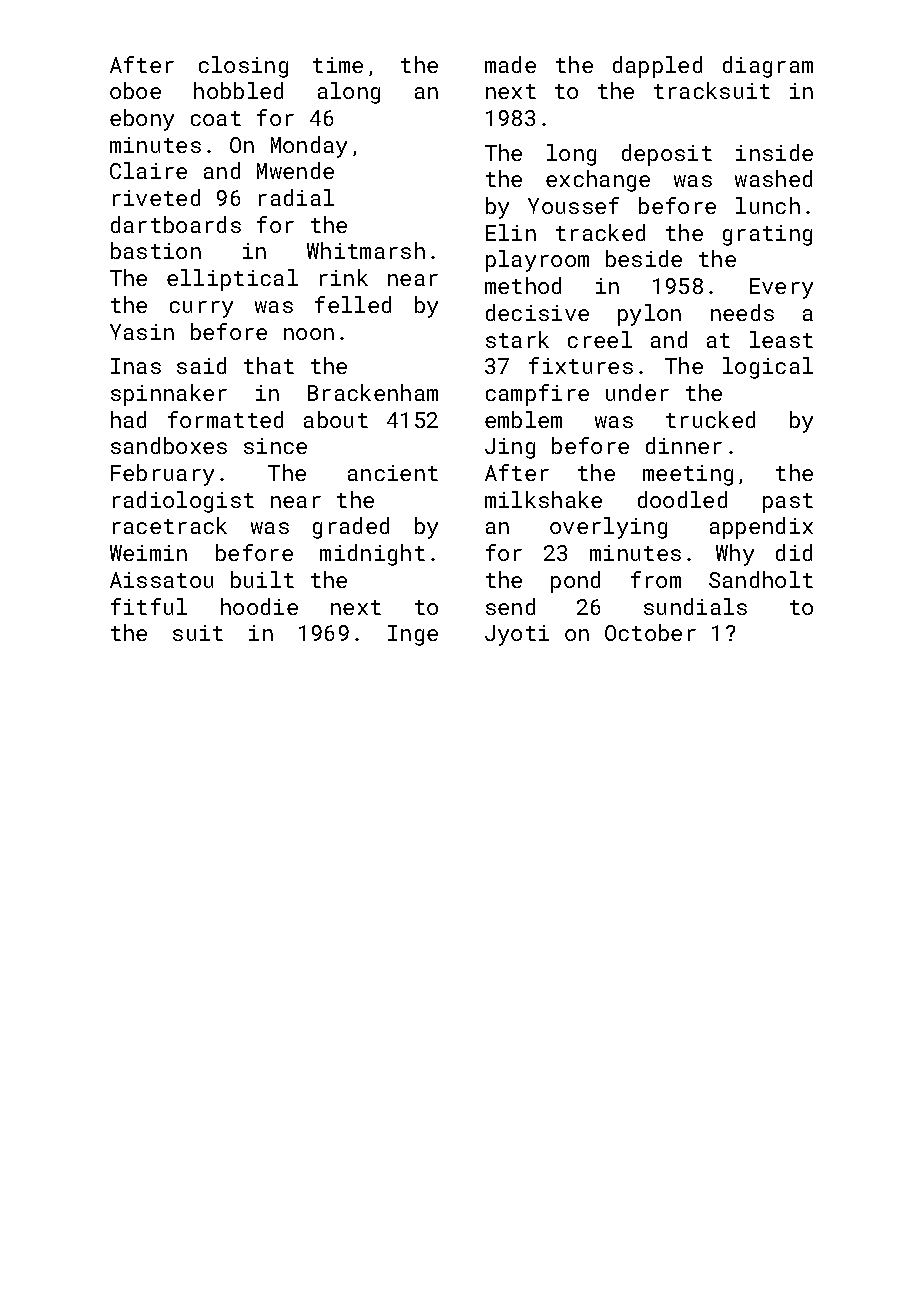 The image size is (924, 1314). Describe the element at coordinates (275, 446) in the screenshot. I see `since` at that location.
